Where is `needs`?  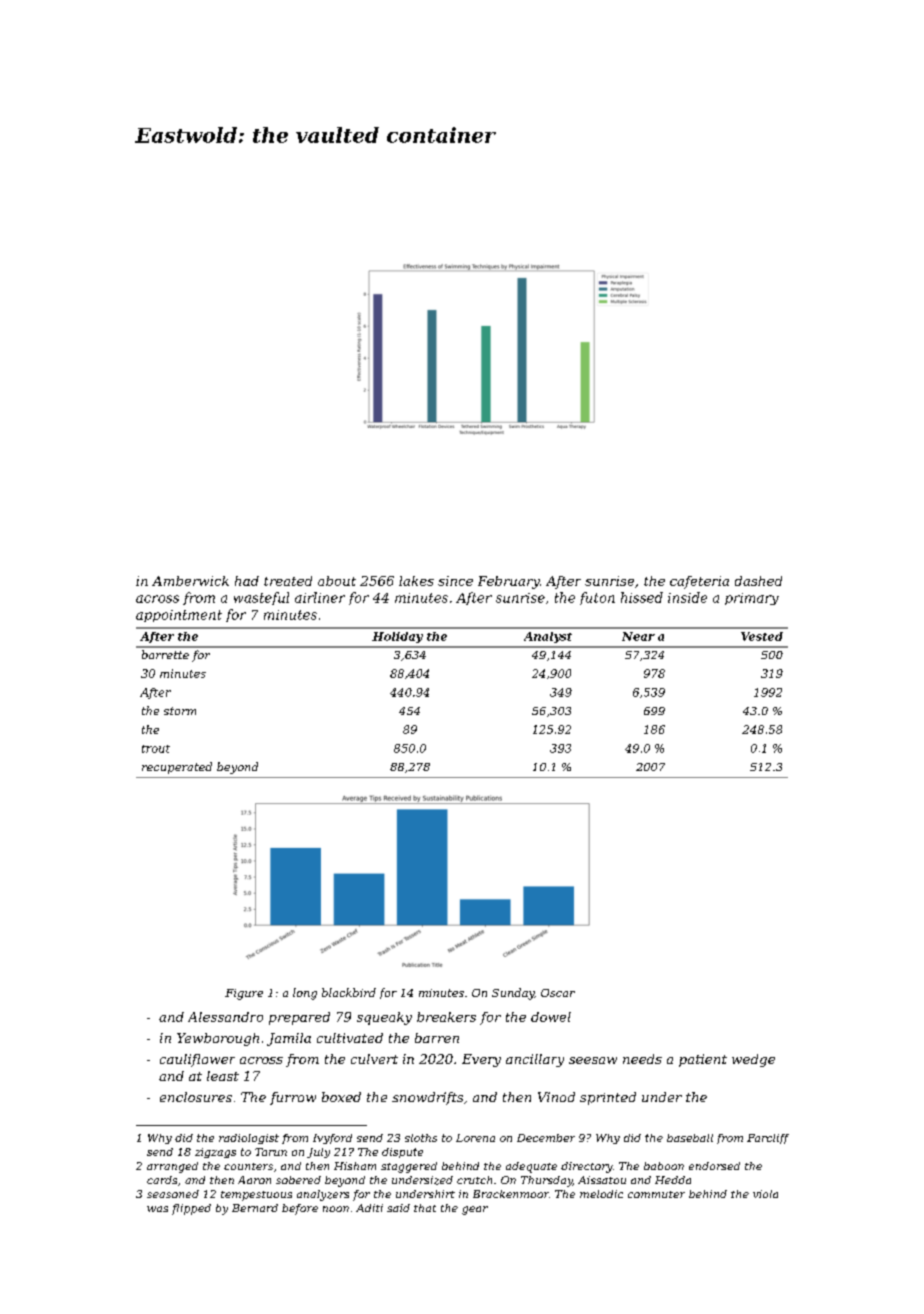 needs is located at coordinates (642, 1059).
